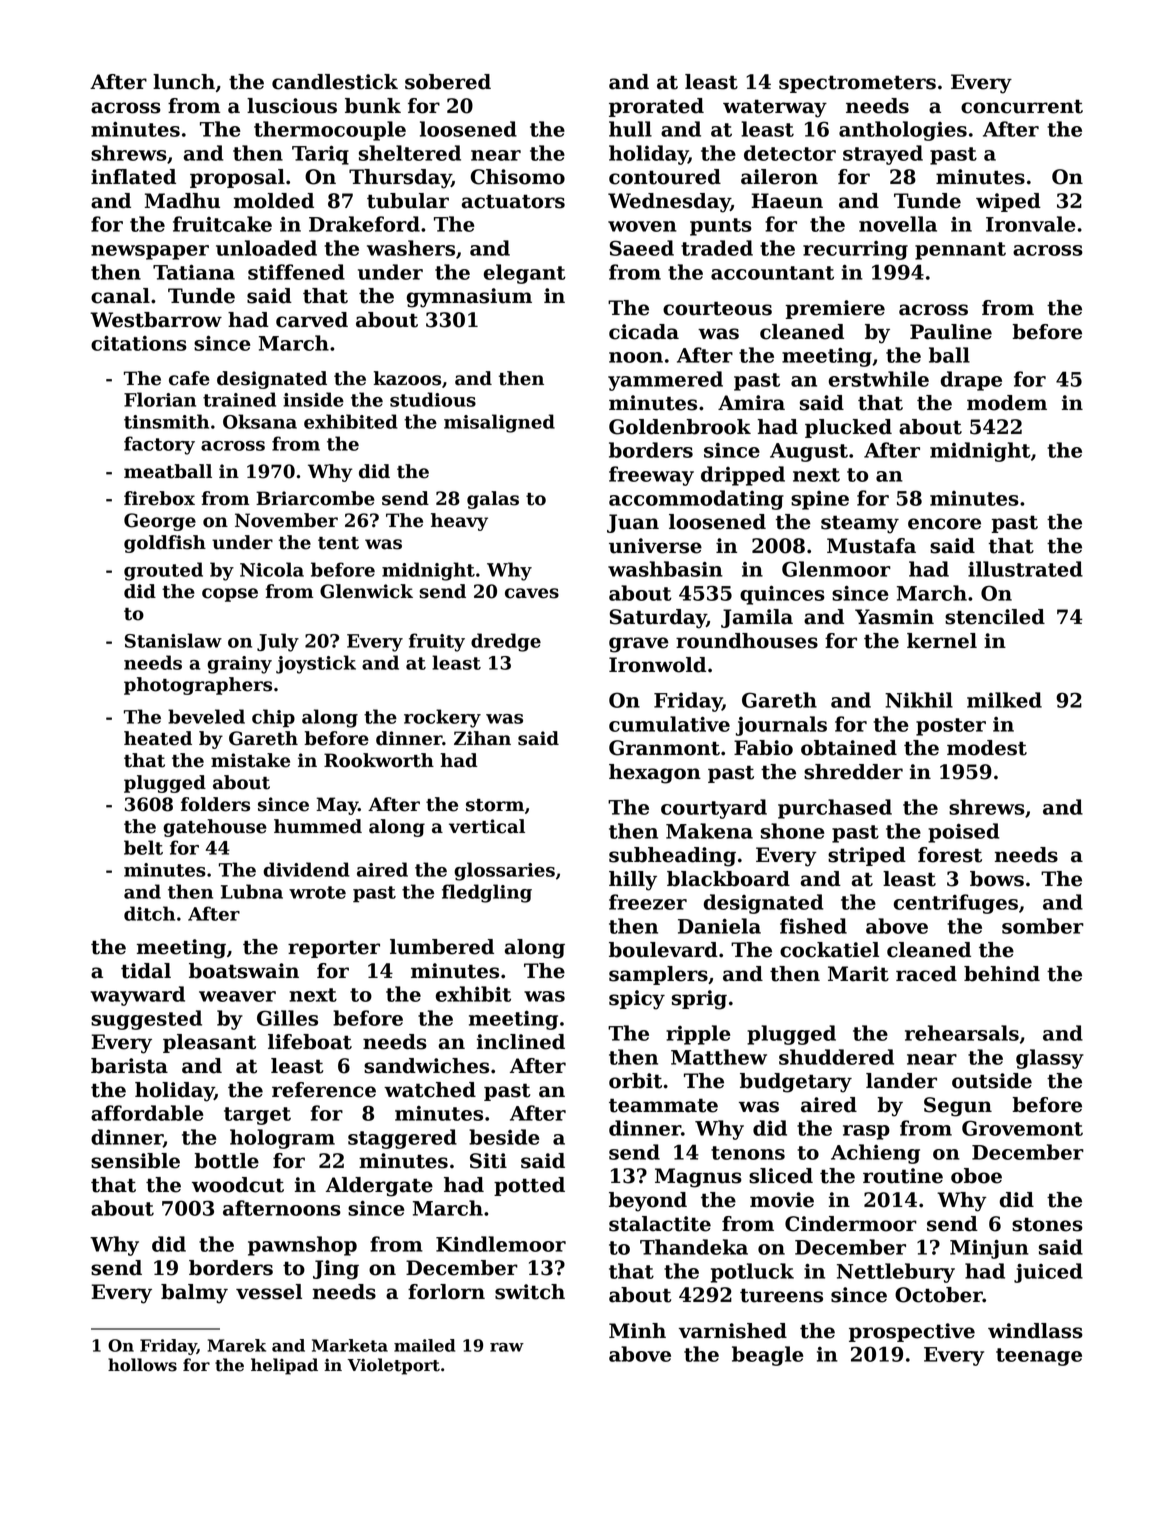 Image resolution: width=1174 pixels, height=1519 pixels. What do you see at coordinates (696, 500) in the screenshot?
I see `accommodating` at bounding box center [696, 500].
